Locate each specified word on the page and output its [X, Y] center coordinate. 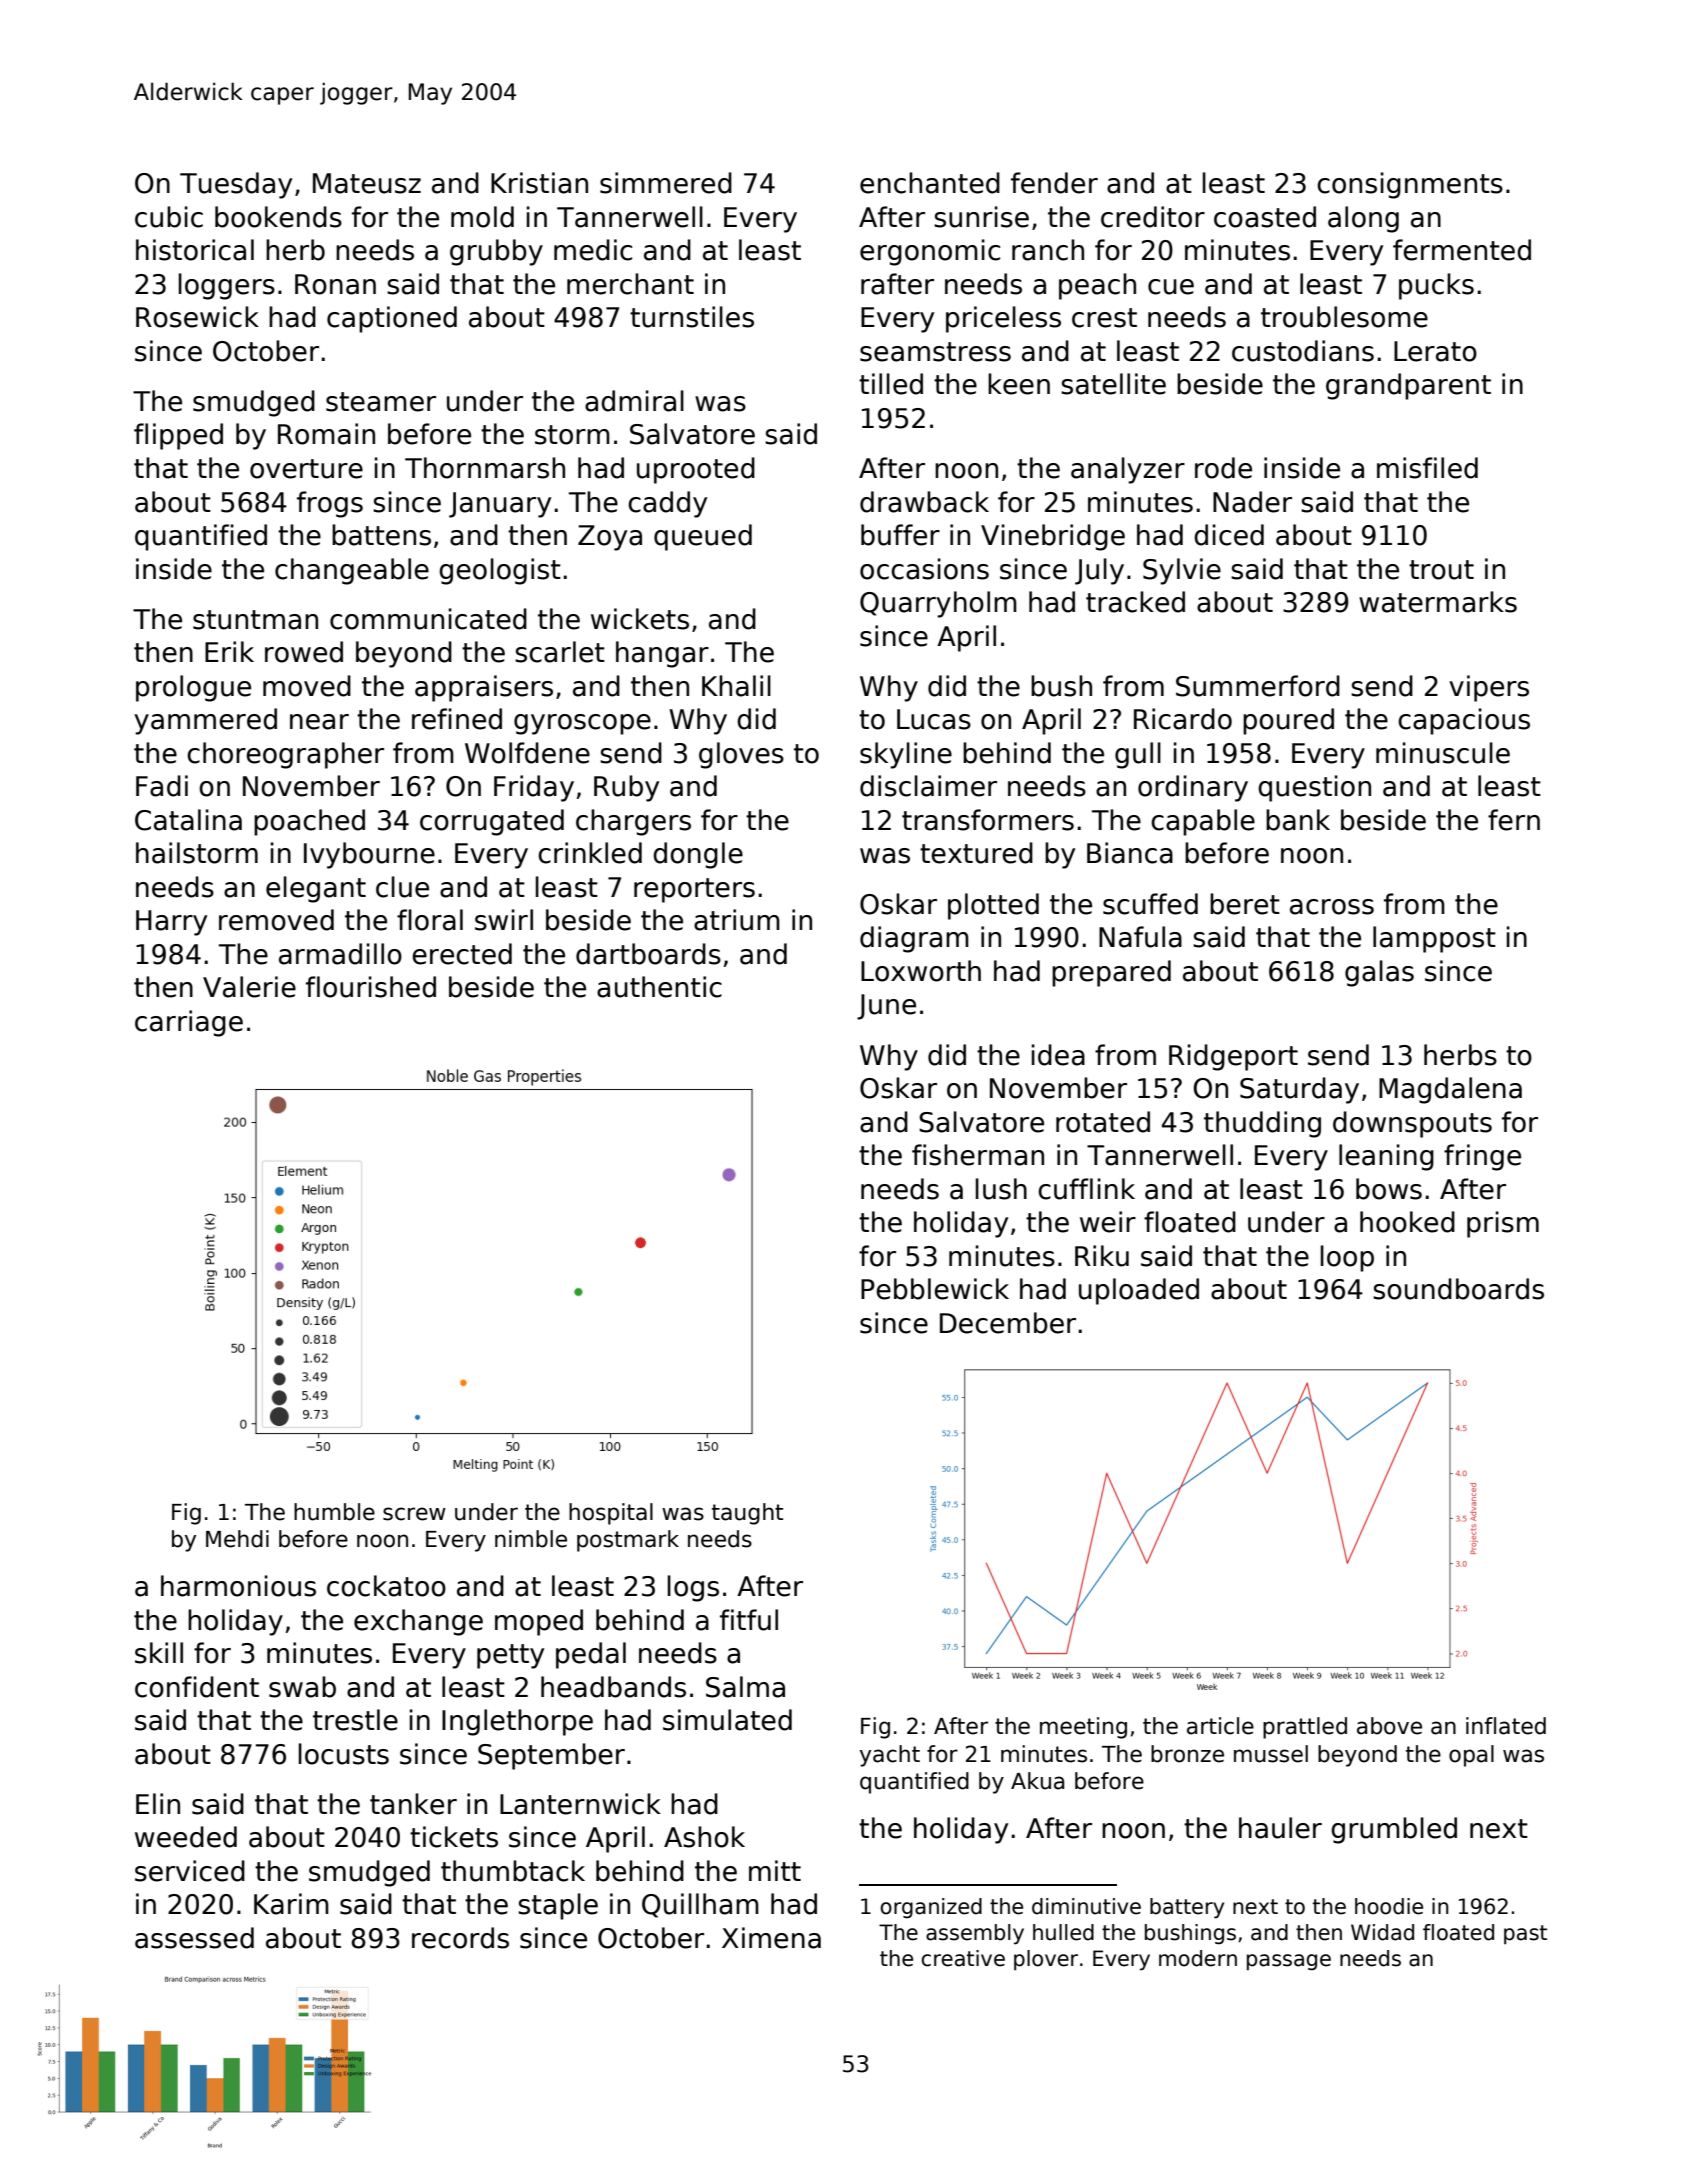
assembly [975, 1934]
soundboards [1458, 1289]
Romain [326, 434]
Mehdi [237, 1539]
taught [747, 1514]
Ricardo [1183, 719]
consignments [1410, 185]
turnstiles [692, 317]
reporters [694, 890]
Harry [171, 923]
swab [302, 1687]
